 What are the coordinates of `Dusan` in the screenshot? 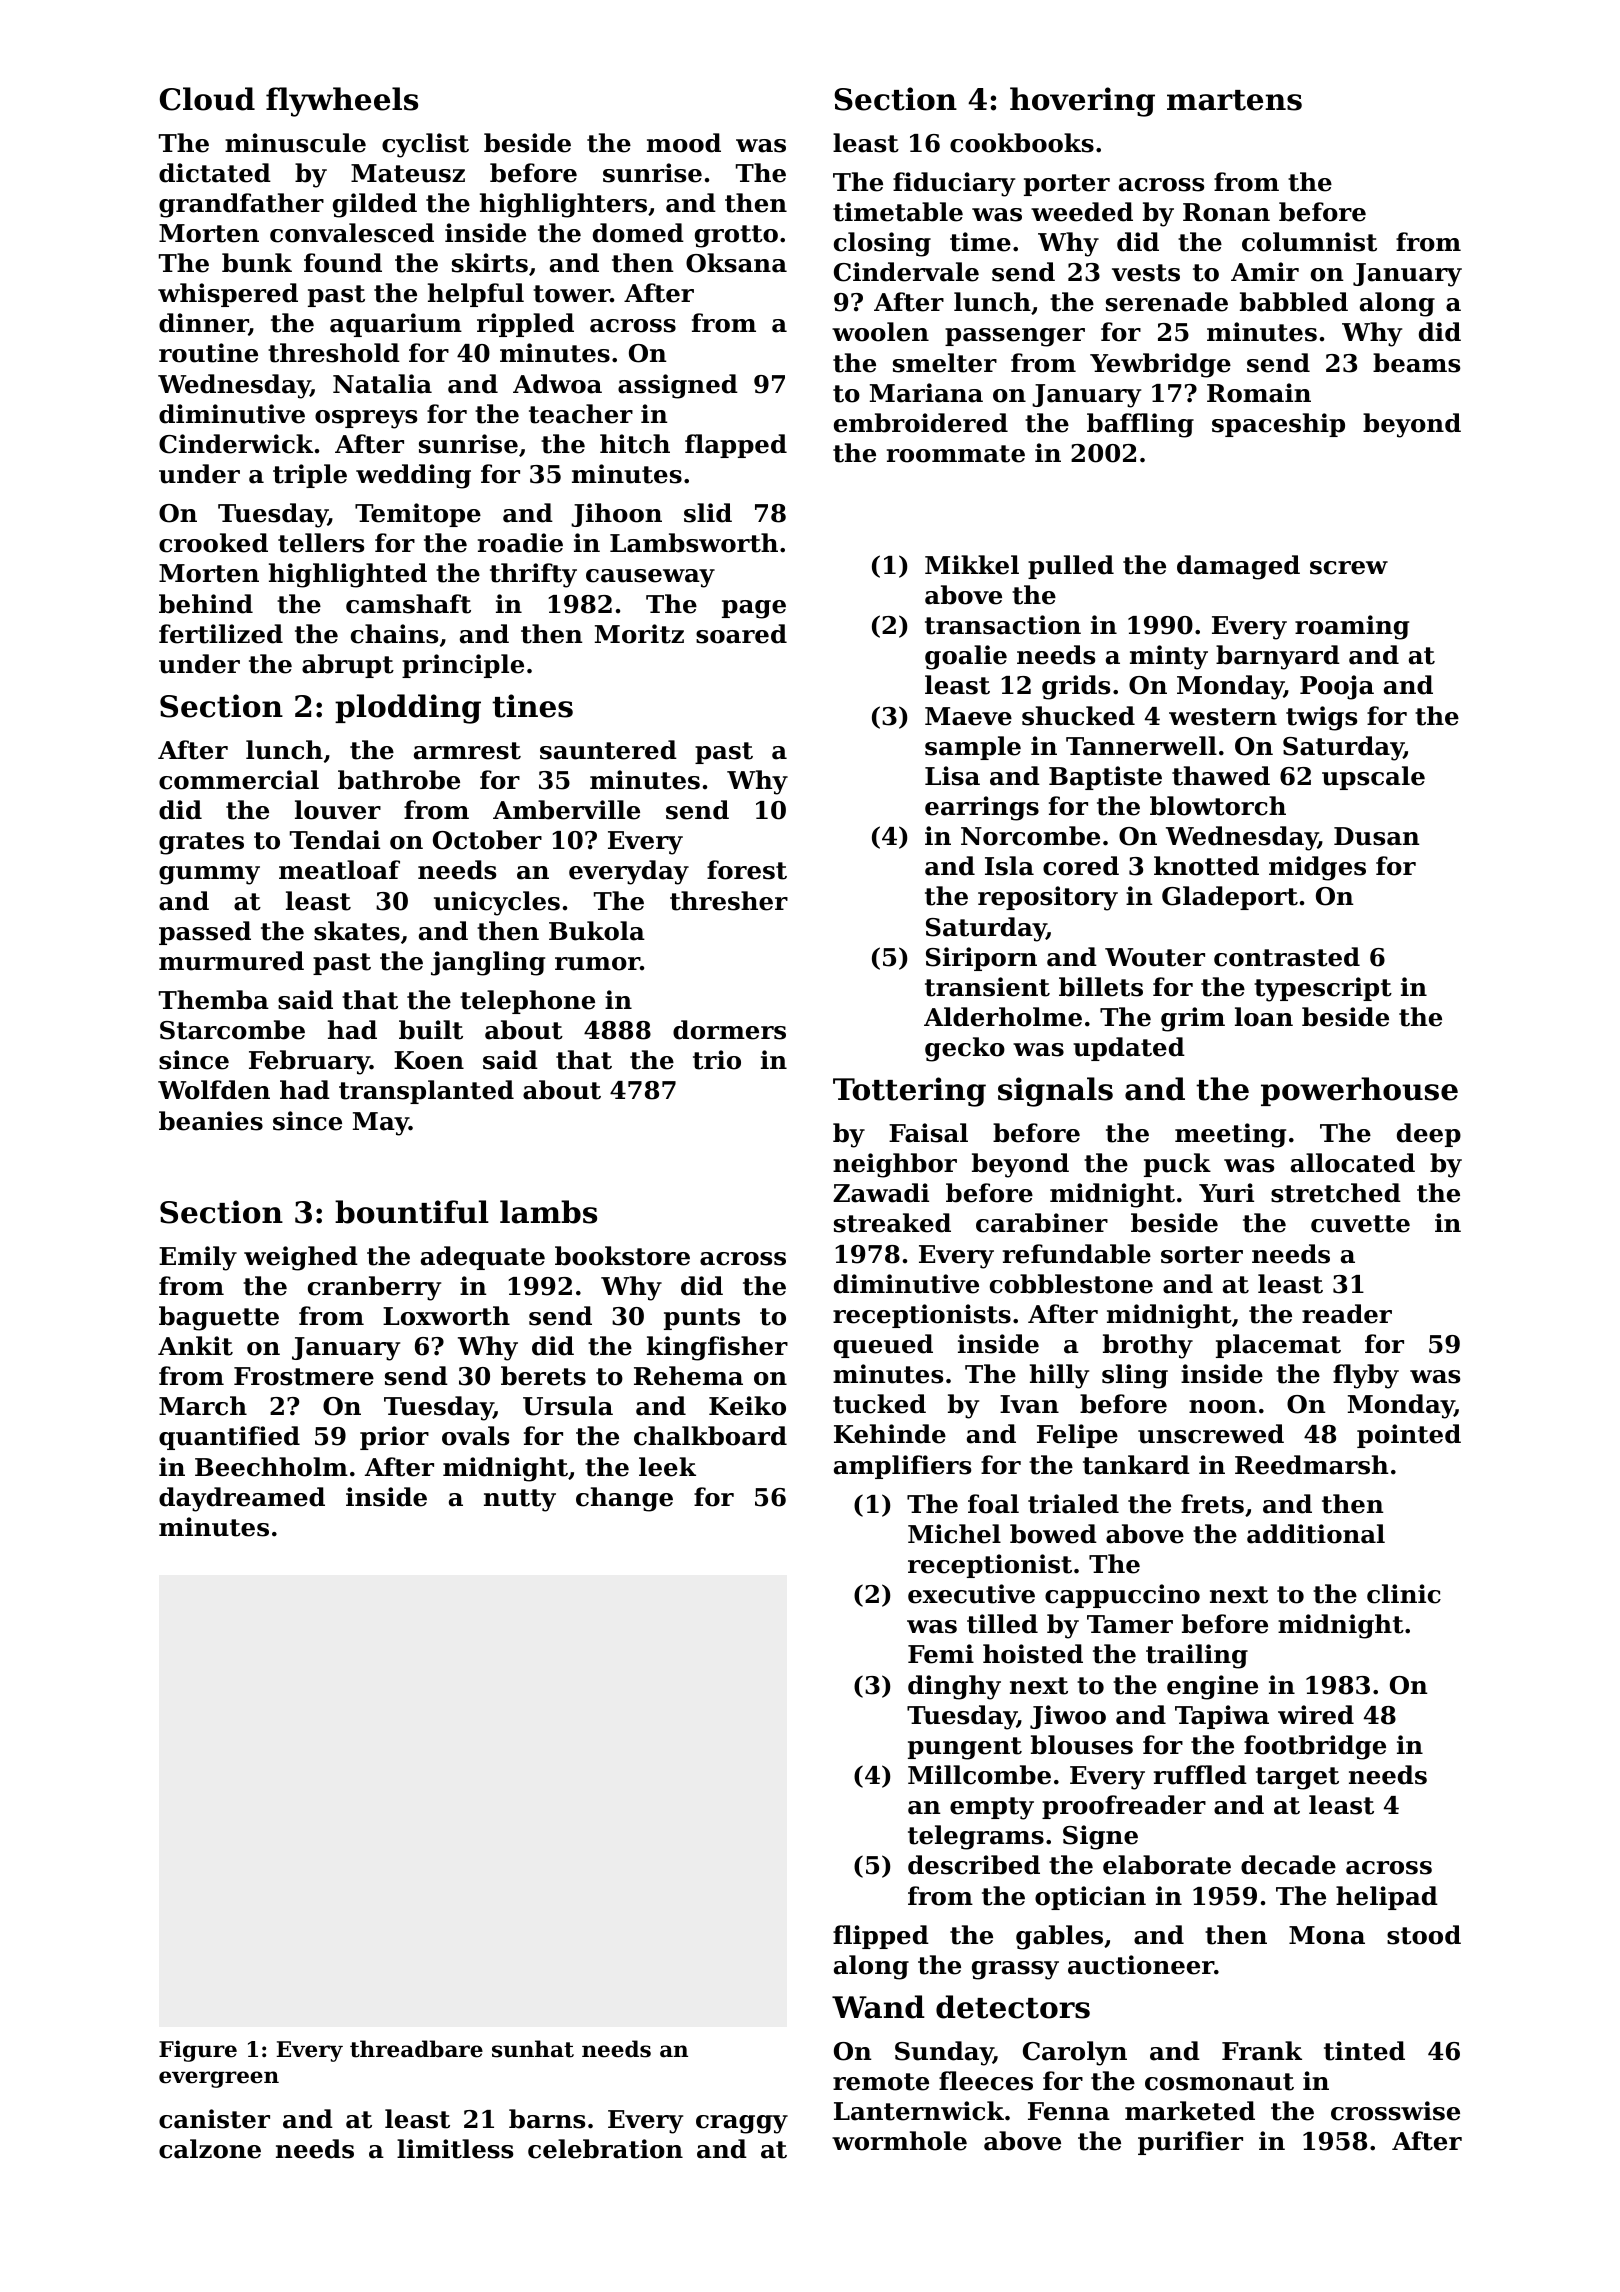 It's located at (1377, 836).
